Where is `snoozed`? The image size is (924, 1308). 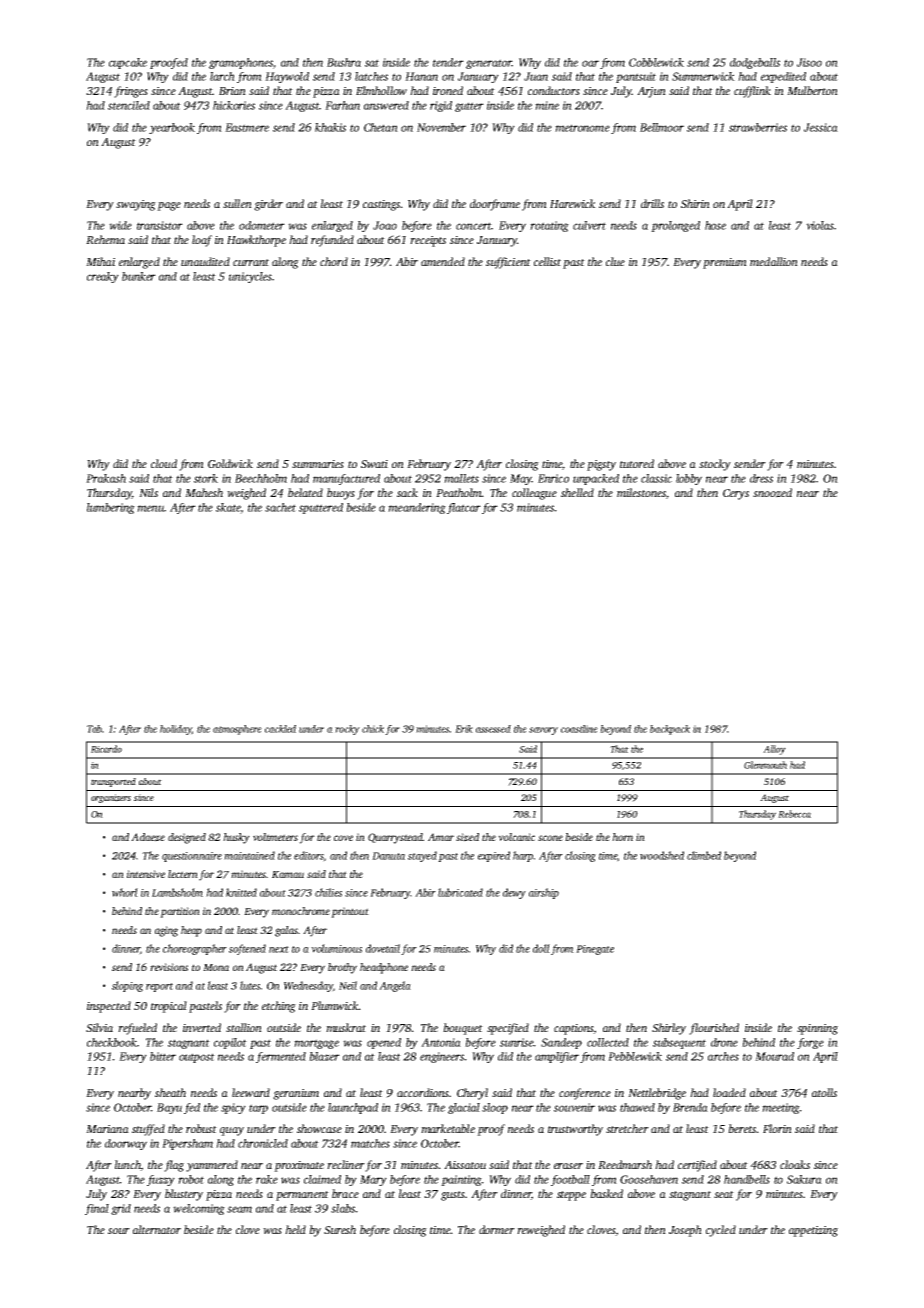 snoozed is located at coordinates (772, 493).
